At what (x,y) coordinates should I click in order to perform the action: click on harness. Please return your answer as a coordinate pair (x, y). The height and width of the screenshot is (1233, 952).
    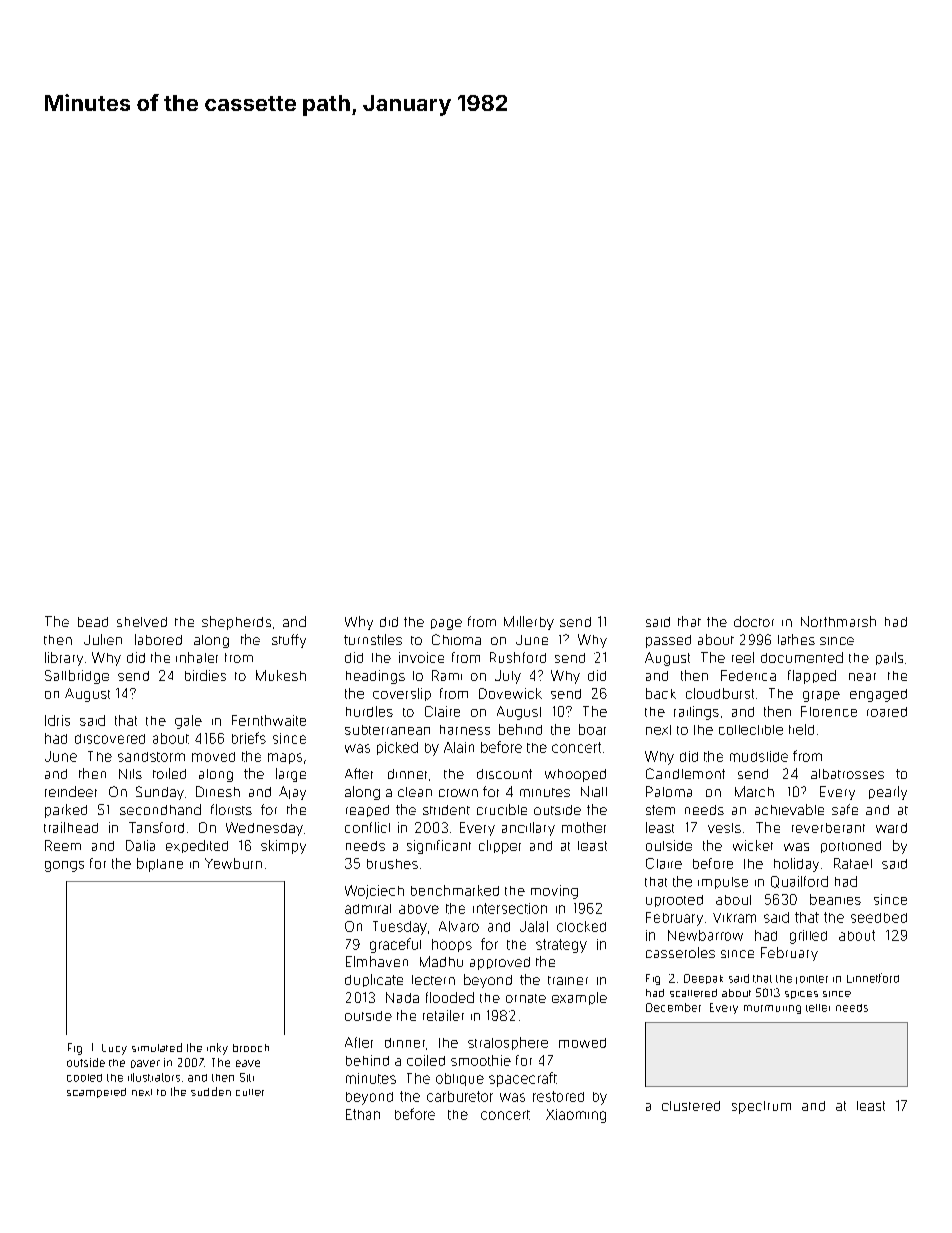
    Looking at the image, I should click on (465, 730).
